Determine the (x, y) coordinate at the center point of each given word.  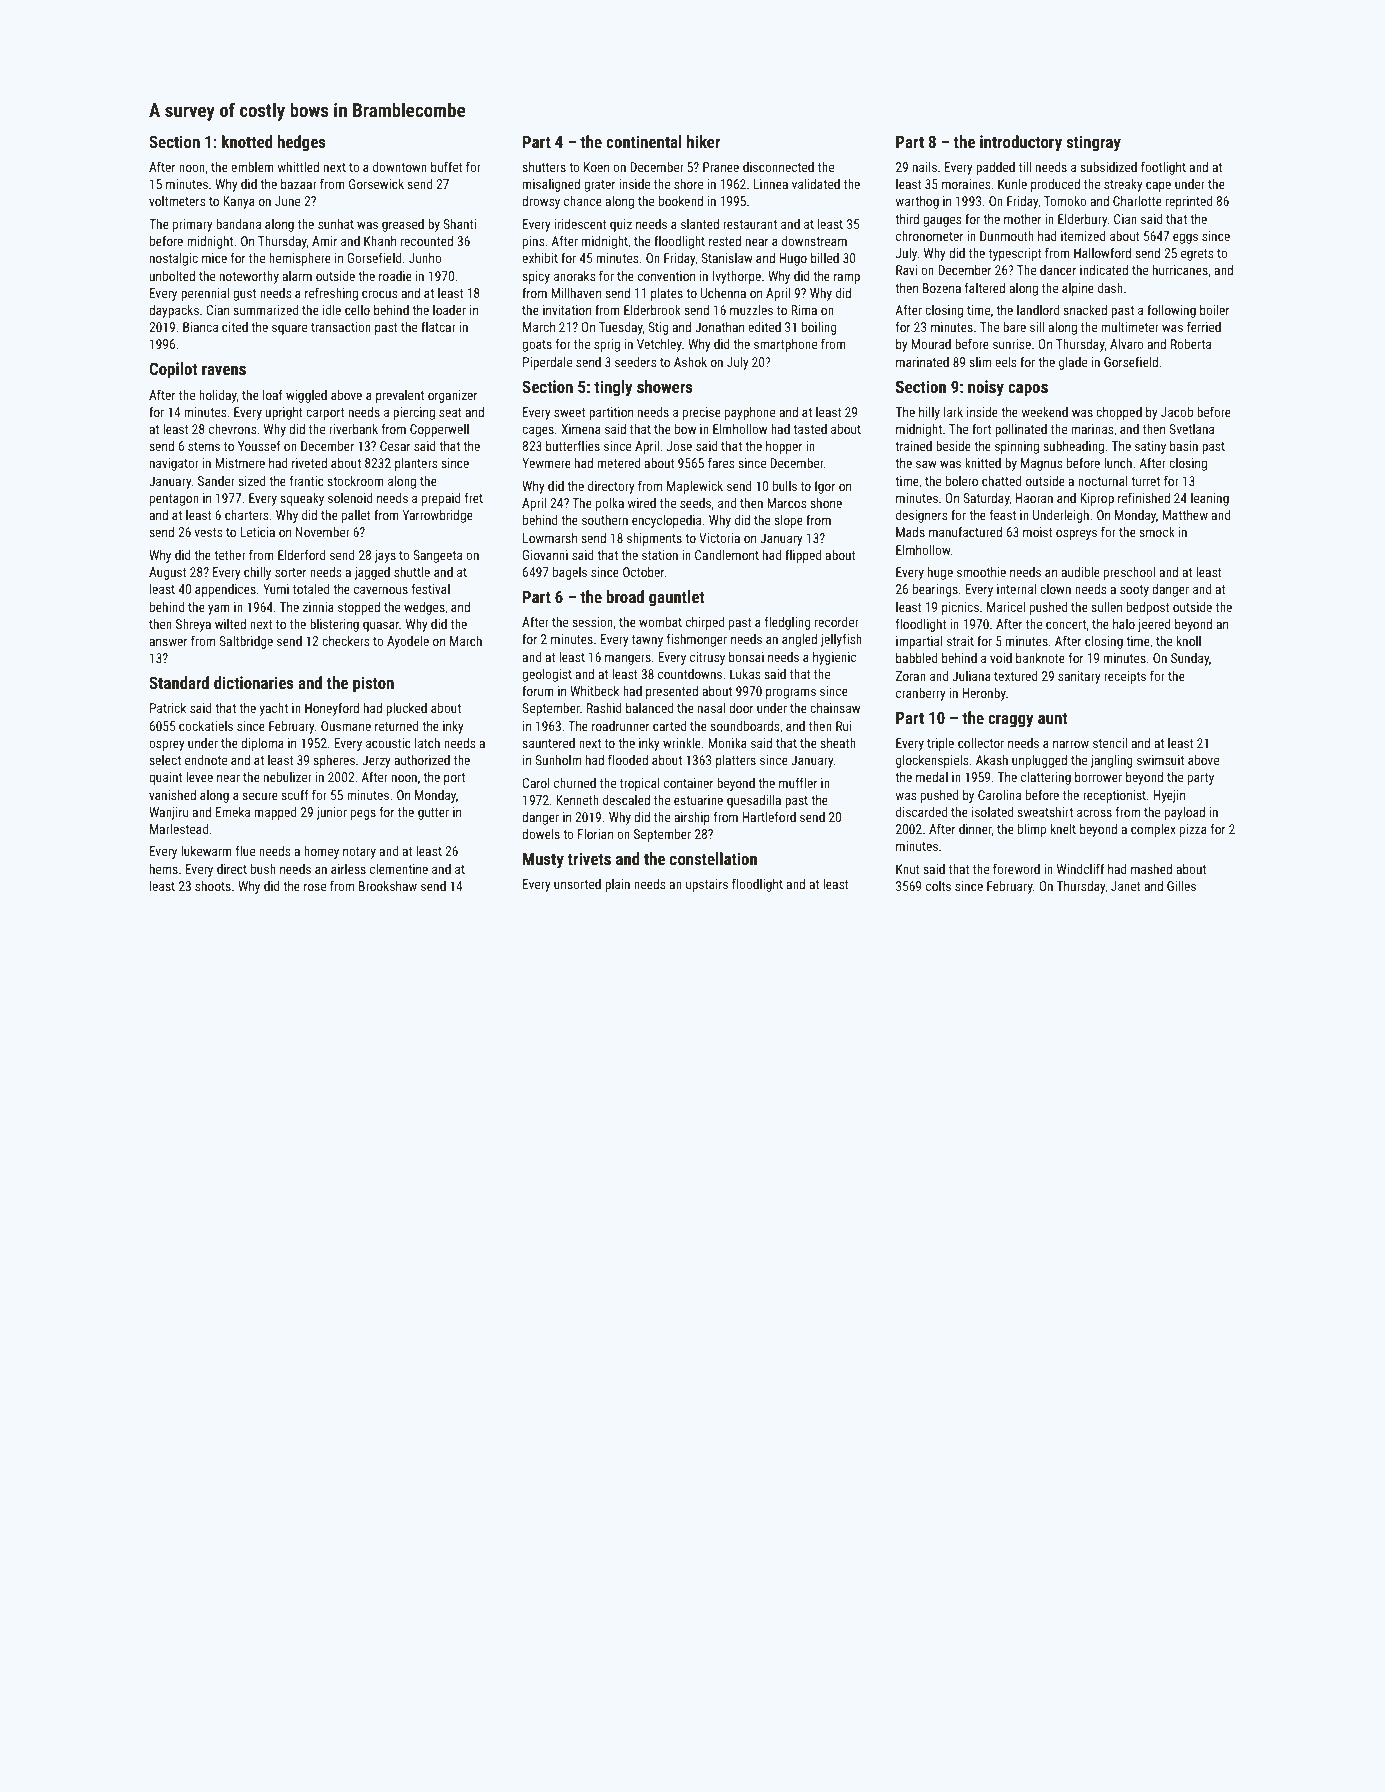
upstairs (707, 885)
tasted (810, 429)
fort (981, 428)
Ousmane (346, 726)
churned (575, 783)
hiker (704, 141)
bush (263, 869)
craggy (1011, 721)
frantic (307, 480)
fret (474, 497)
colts (938, 886)
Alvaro (1127, 344)
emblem (252, 167)
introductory (1021, 143)
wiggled (306, 396)
